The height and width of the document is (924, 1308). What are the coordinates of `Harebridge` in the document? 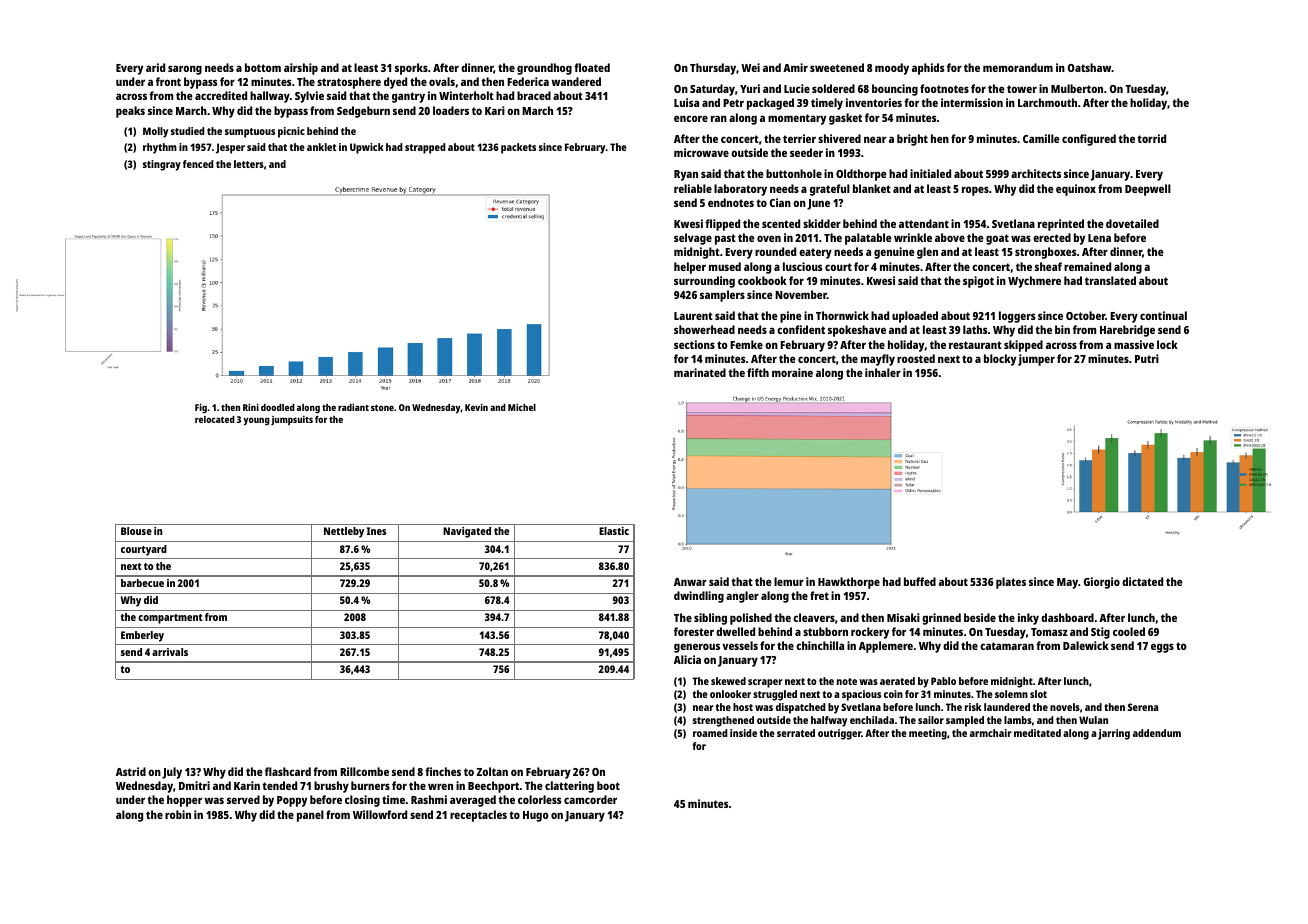 It's located at (1127, 331).
